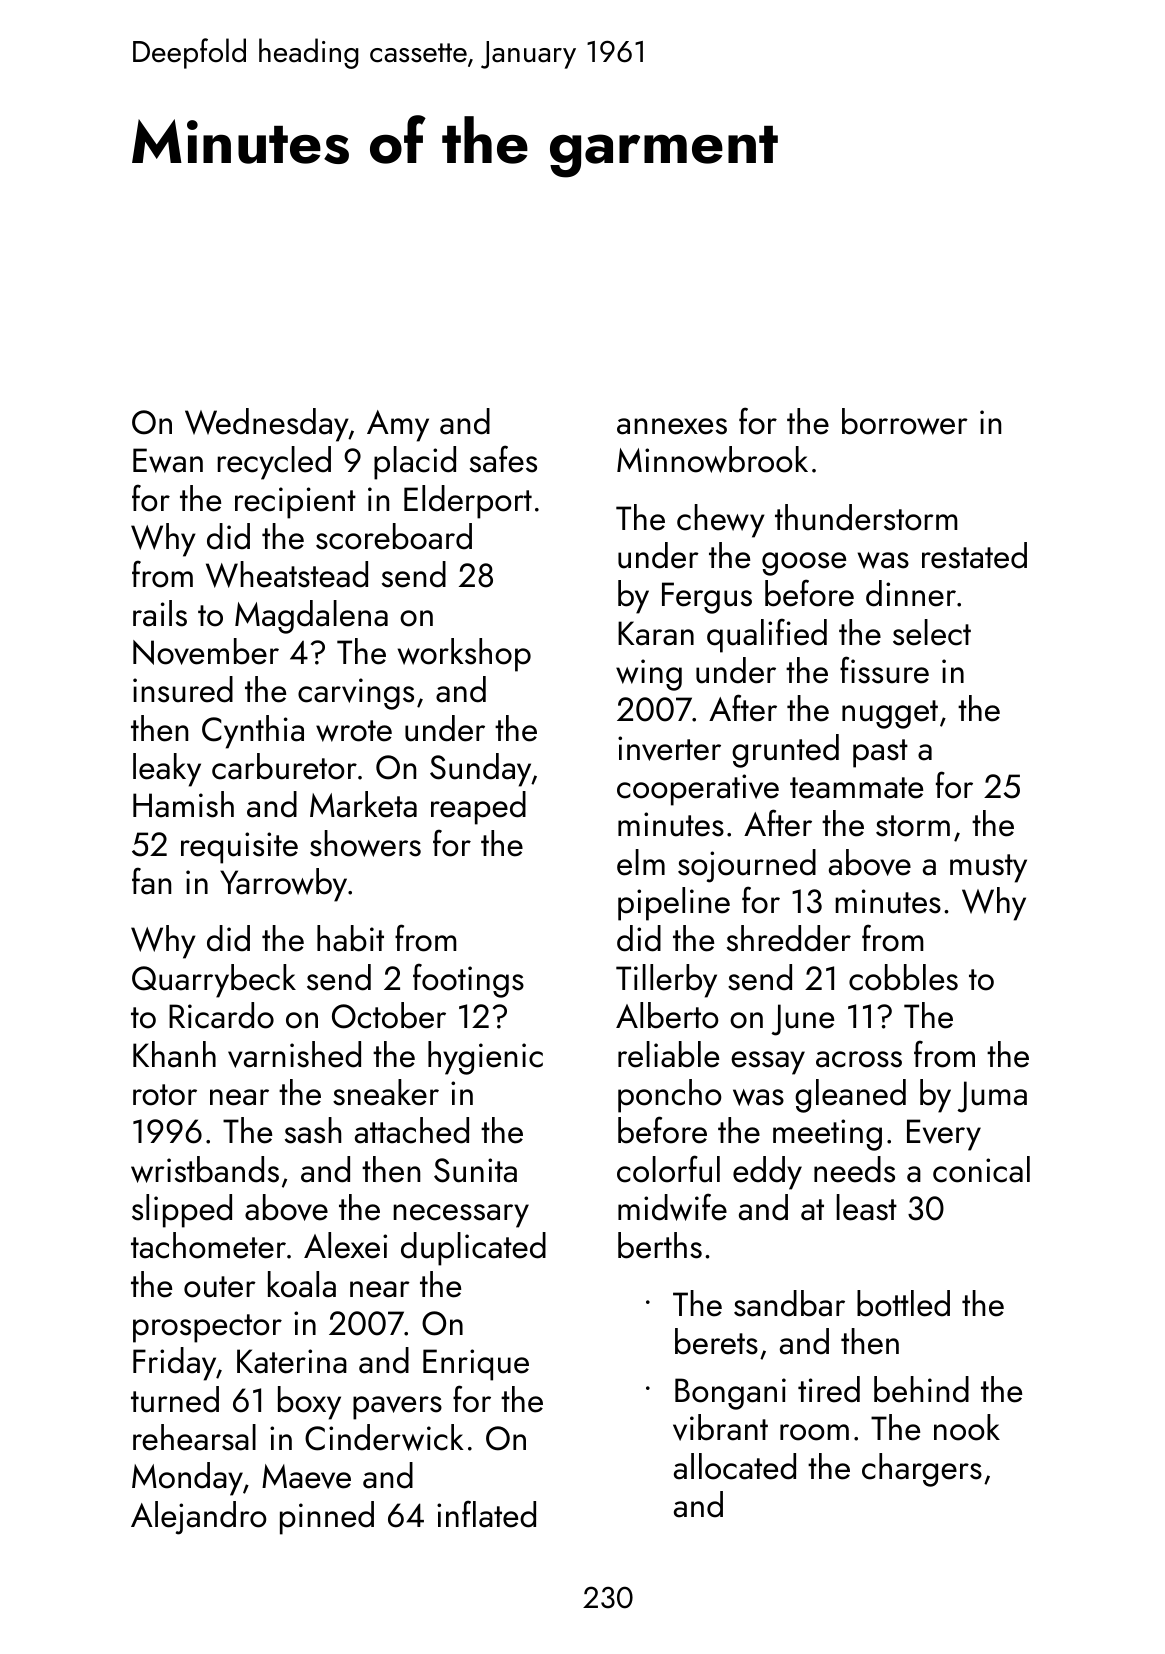  What do you see at coordinates (199, 1518) in the image?
I see `Alejandro` at bounding box center [199, 1518].
